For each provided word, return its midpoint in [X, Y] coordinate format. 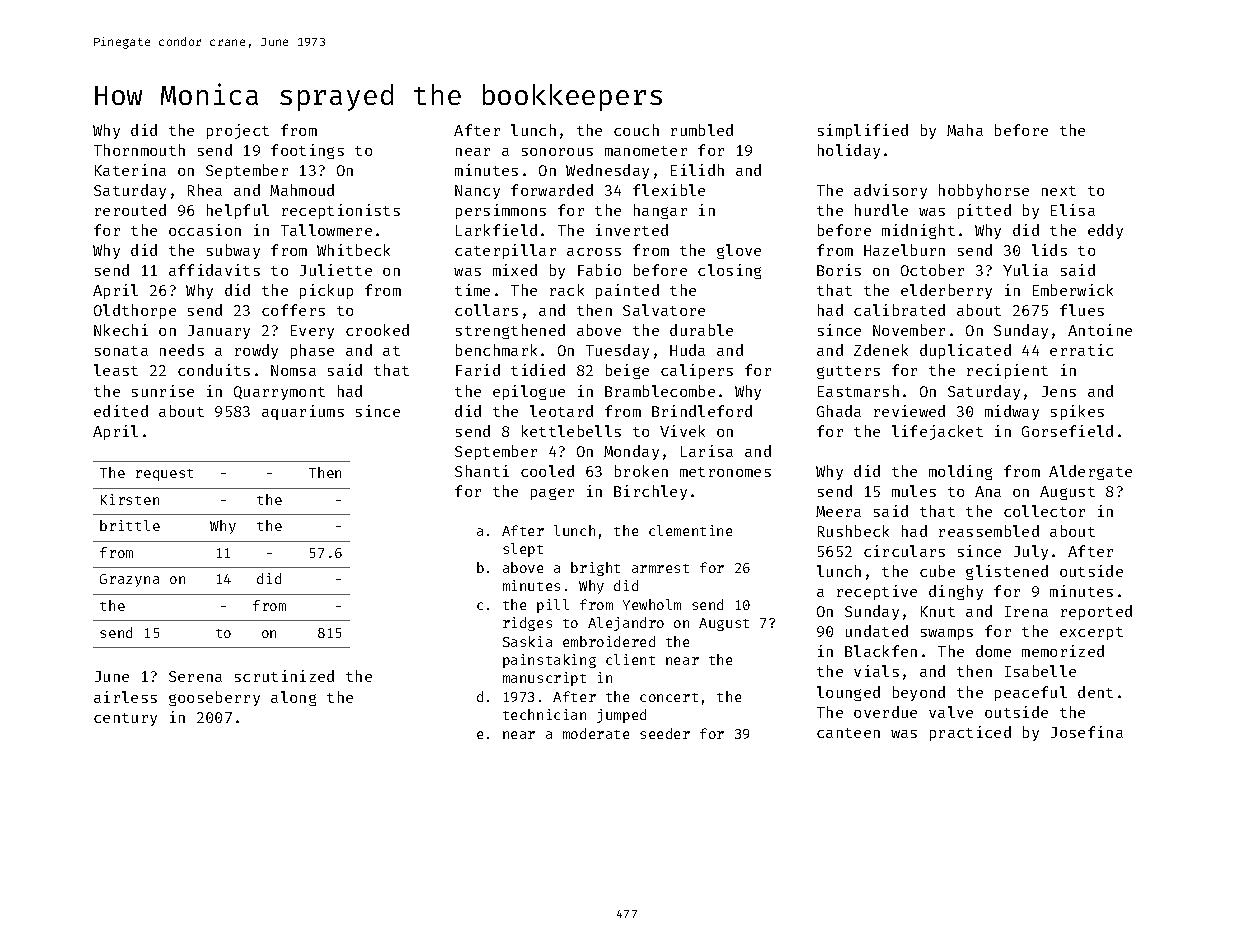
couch [636, 130]
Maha [965, 130]
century [125, 719]
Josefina [1087, 732]
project [238, 131]
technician [544, 714]
